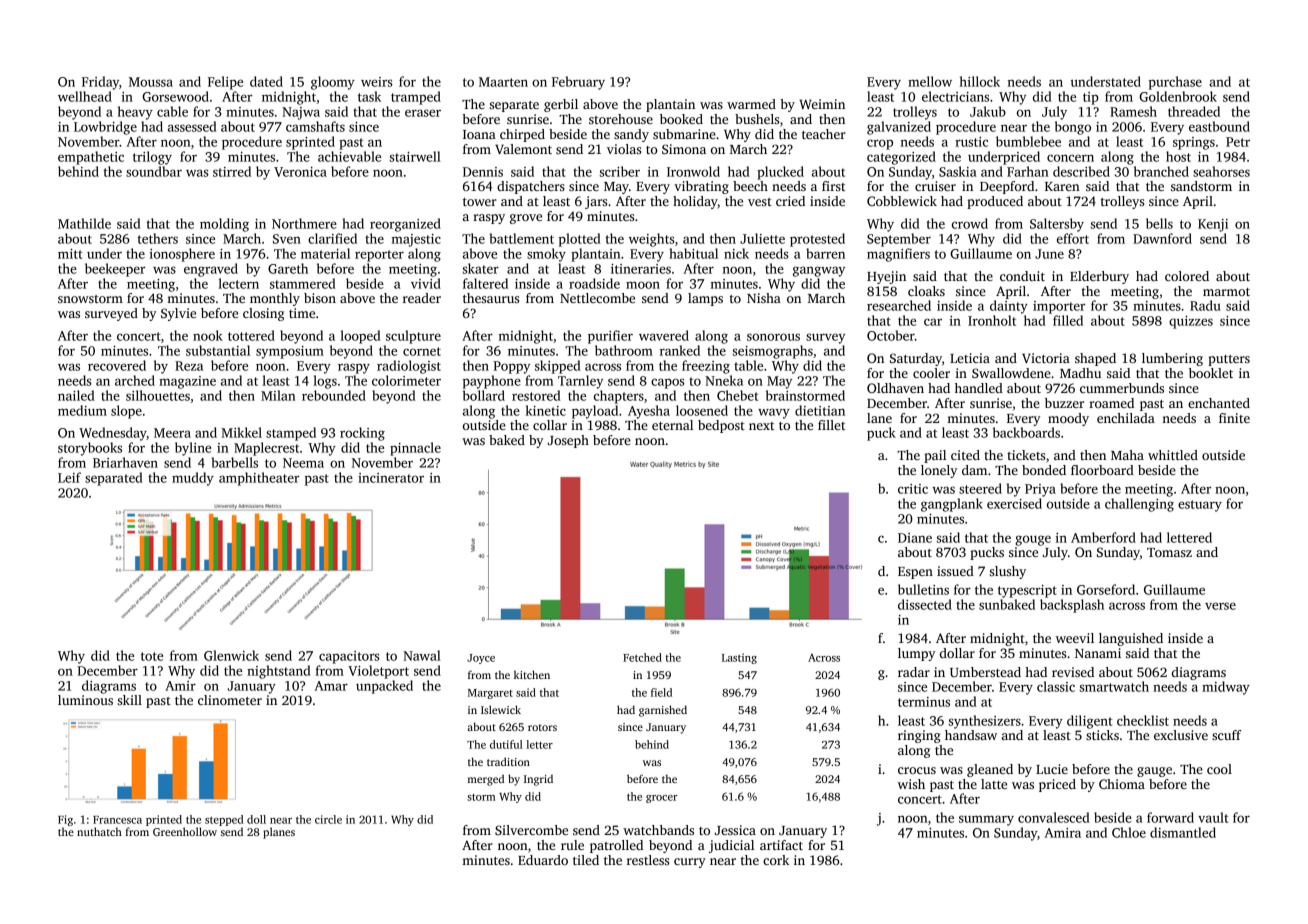 This screenshot has width=1308, height=924. Describe the element at coordinates (1129, 832) in the screenshot. I see `Chloe` at that location.
